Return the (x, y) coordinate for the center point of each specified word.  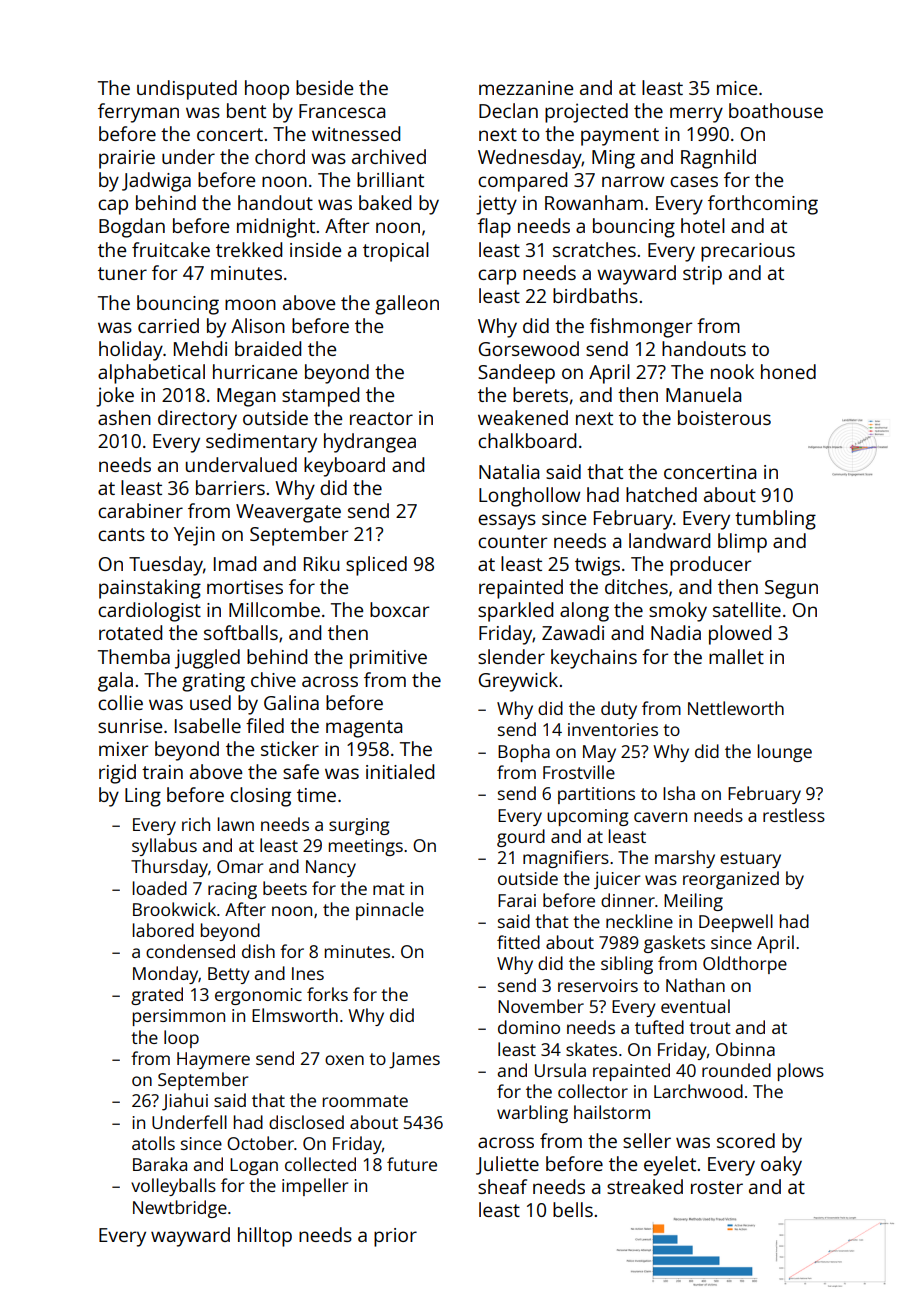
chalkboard (527, 440)
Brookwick (174, 909)
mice (737, 88)
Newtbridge (180, 1209)
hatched (661, 494)
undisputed (187, 90)
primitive (388, 659)
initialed (400, 771)
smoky (678, 612)
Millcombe (274, 609)
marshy (685, 859)
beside (324, 87)
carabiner (140, 510)
